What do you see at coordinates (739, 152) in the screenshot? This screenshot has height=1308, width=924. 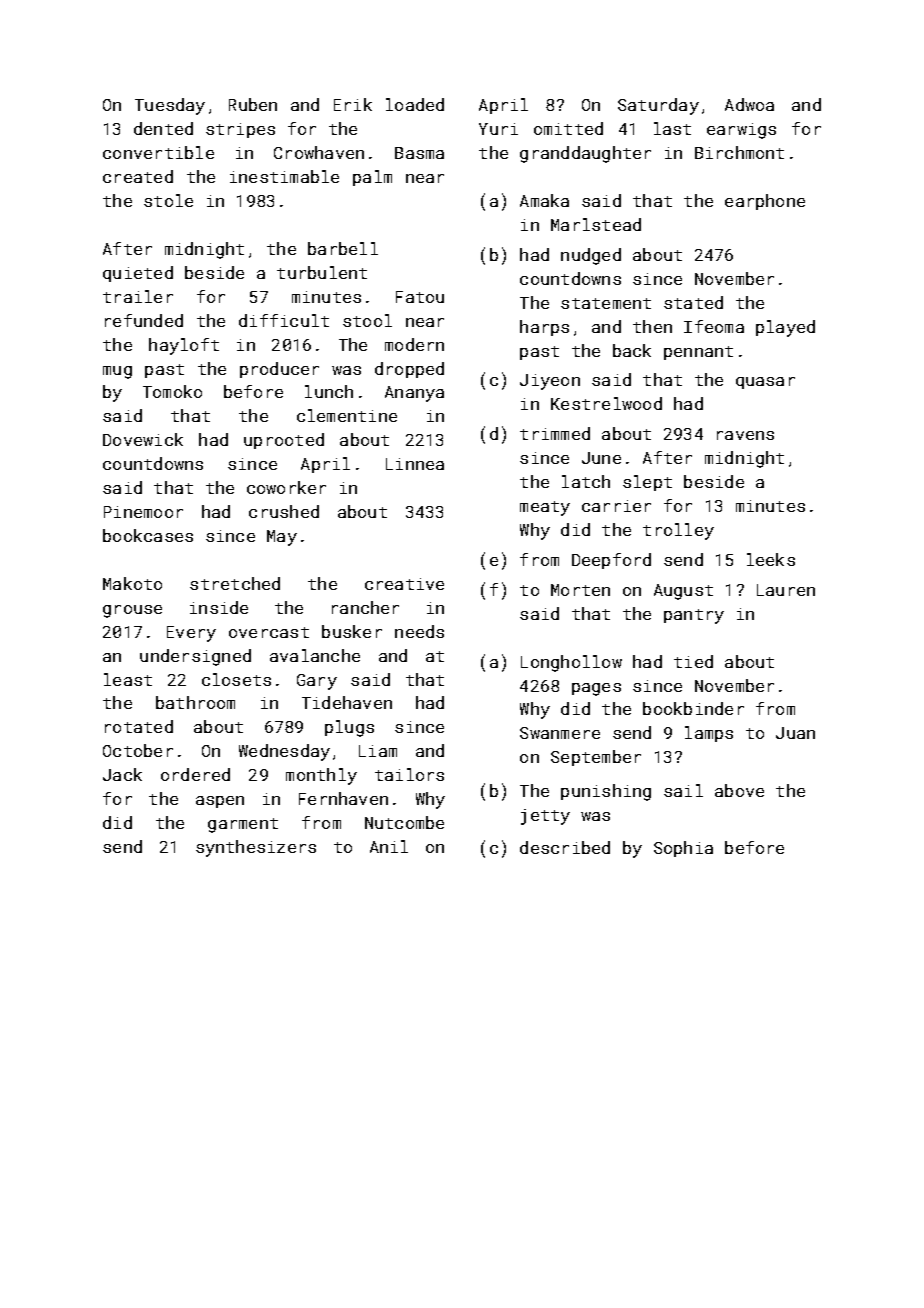 I see `Birchmont` at bounding box center [739, 152].
